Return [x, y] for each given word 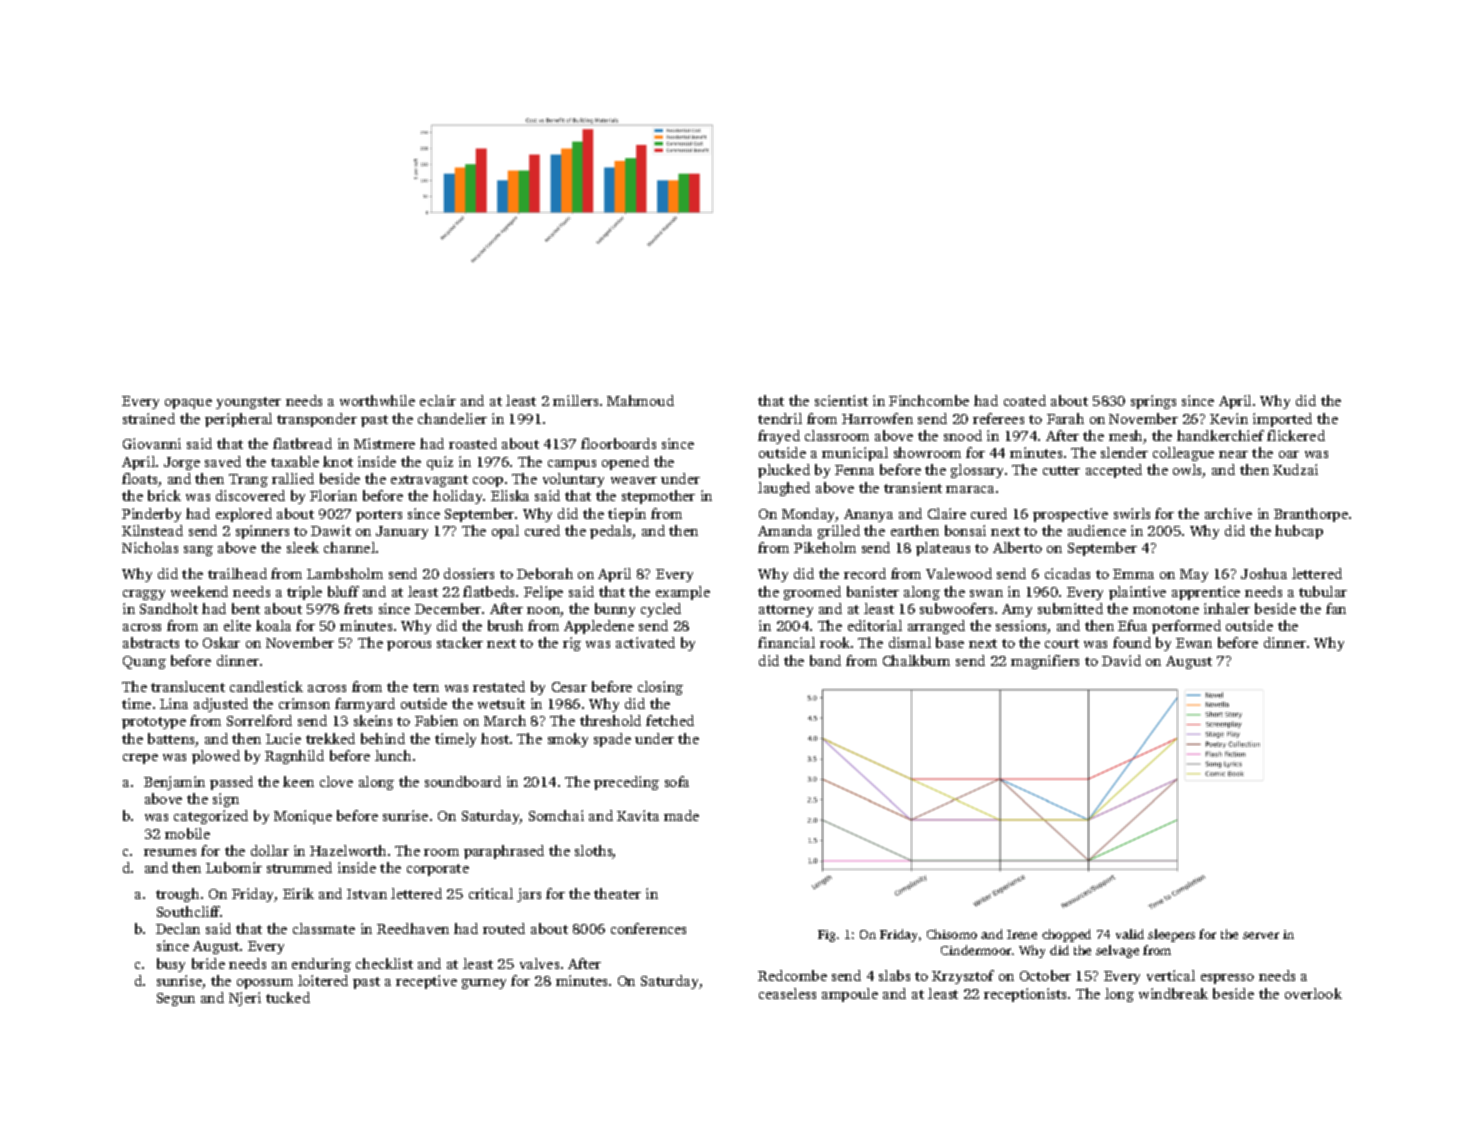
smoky [568, 740]
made [681, 815]
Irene [1022, 934]
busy [171, 965]
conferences [648, 928]
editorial [875, 625]
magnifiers [1045, 662]
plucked [784, 471]
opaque [188, 404]
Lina [174, 703]
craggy [144, 595]
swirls [1132, 513]
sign [226, 800]
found [1132, 642]
